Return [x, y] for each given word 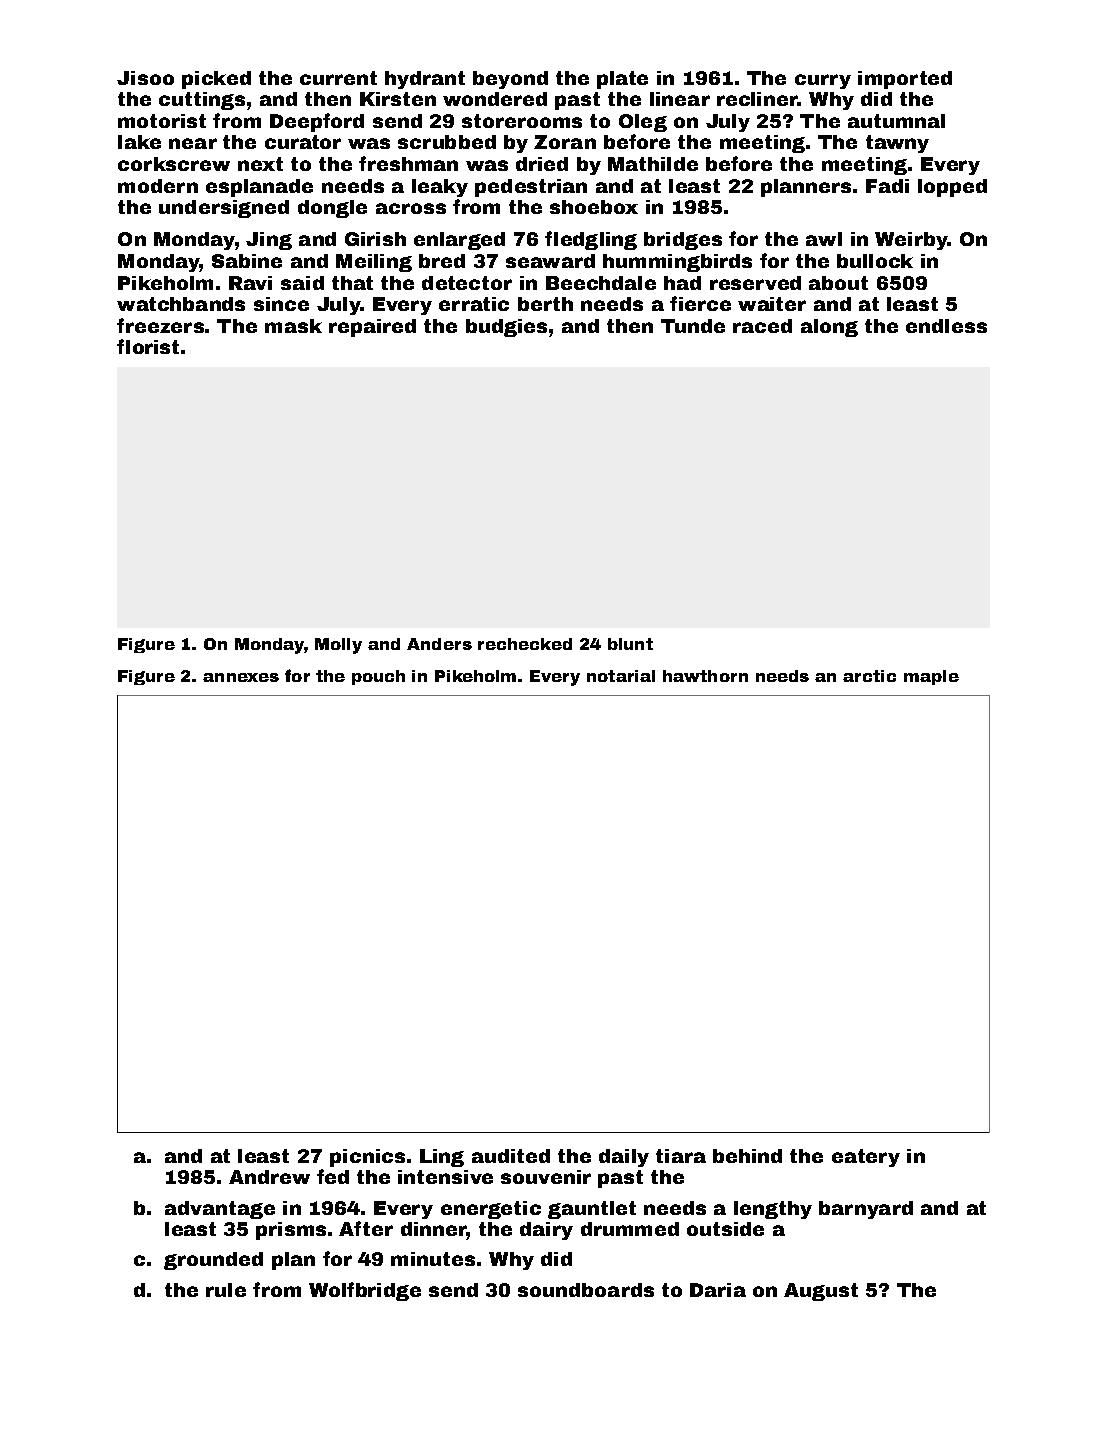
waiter [772, 304]
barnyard [866, 1210]
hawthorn [705, 676]
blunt [630, 644]
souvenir [546, 1177]
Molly [338, 646]
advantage [220, 1210]
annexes [241, 677]
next [260, 164]
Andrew [269, 1177]
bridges [683, 241]
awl [824, 239]
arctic [869, 676]
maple [931, 677]
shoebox [594, 207]
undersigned [224, 209]
